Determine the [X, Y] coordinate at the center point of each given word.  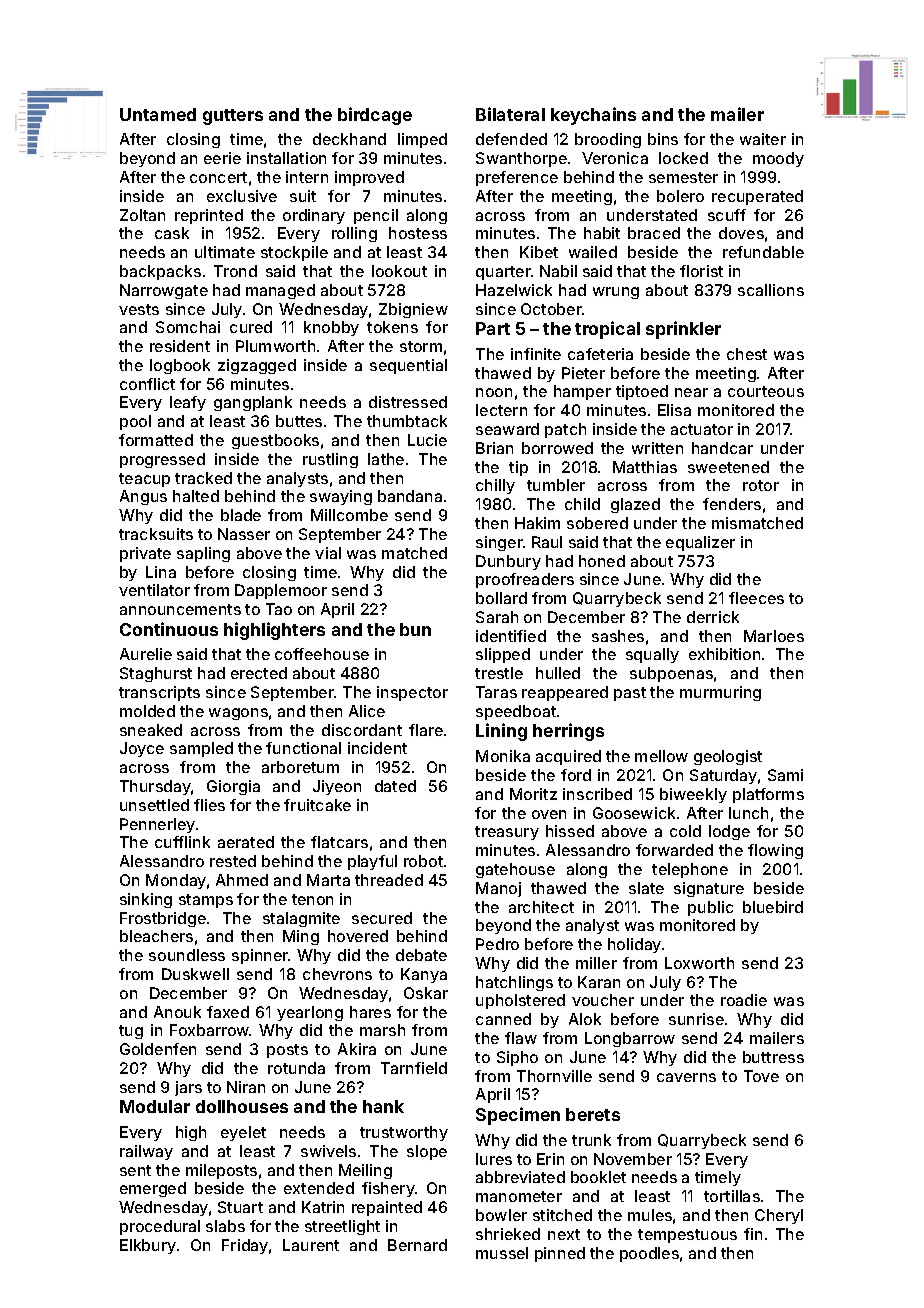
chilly [495, 486]
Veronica [615, 158]
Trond [235, 271]
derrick [713, 617]
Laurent [311, 1245]
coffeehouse [322, 654]
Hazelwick [514, 290]
